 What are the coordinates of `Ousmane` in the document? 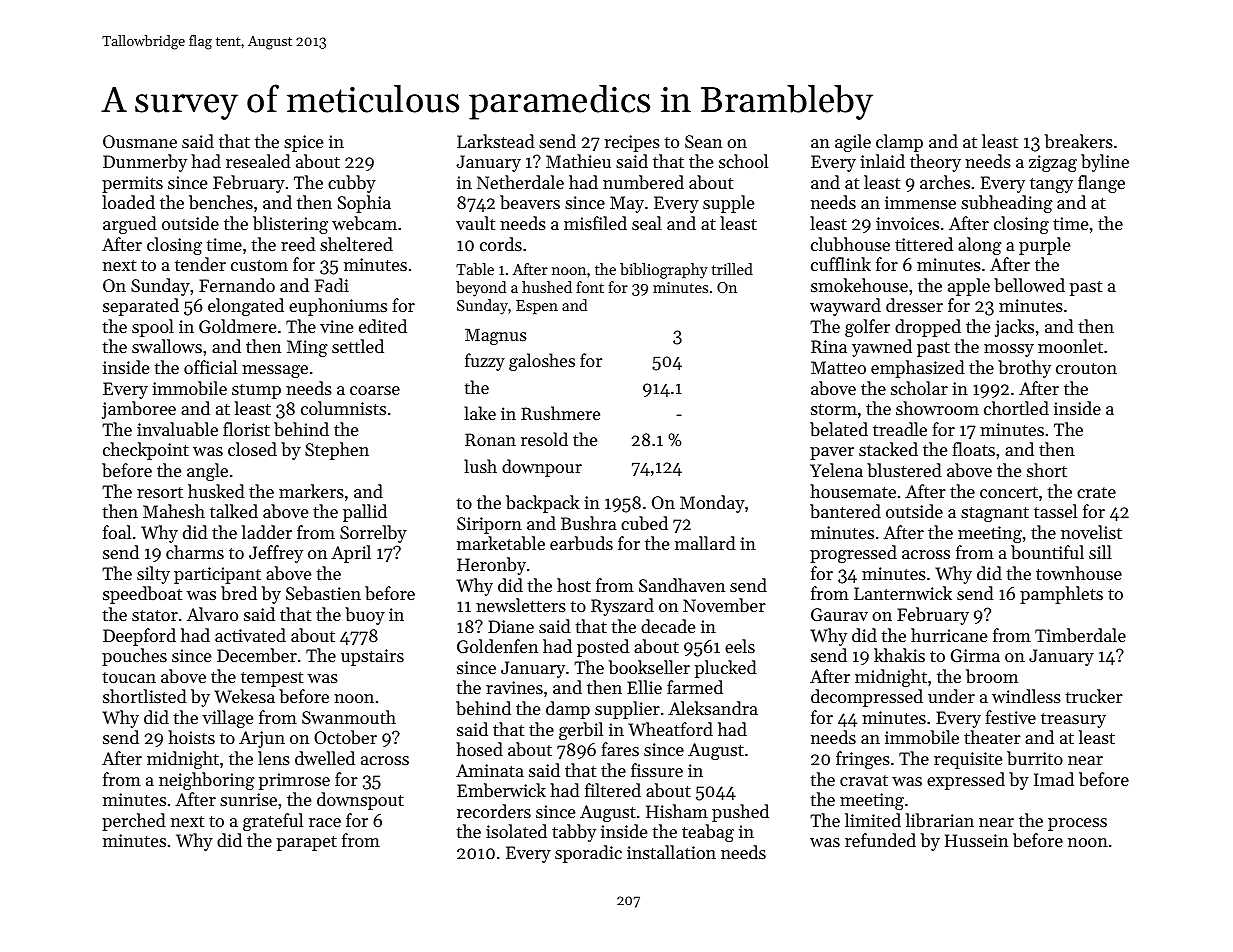 It's located at (140, 141).
